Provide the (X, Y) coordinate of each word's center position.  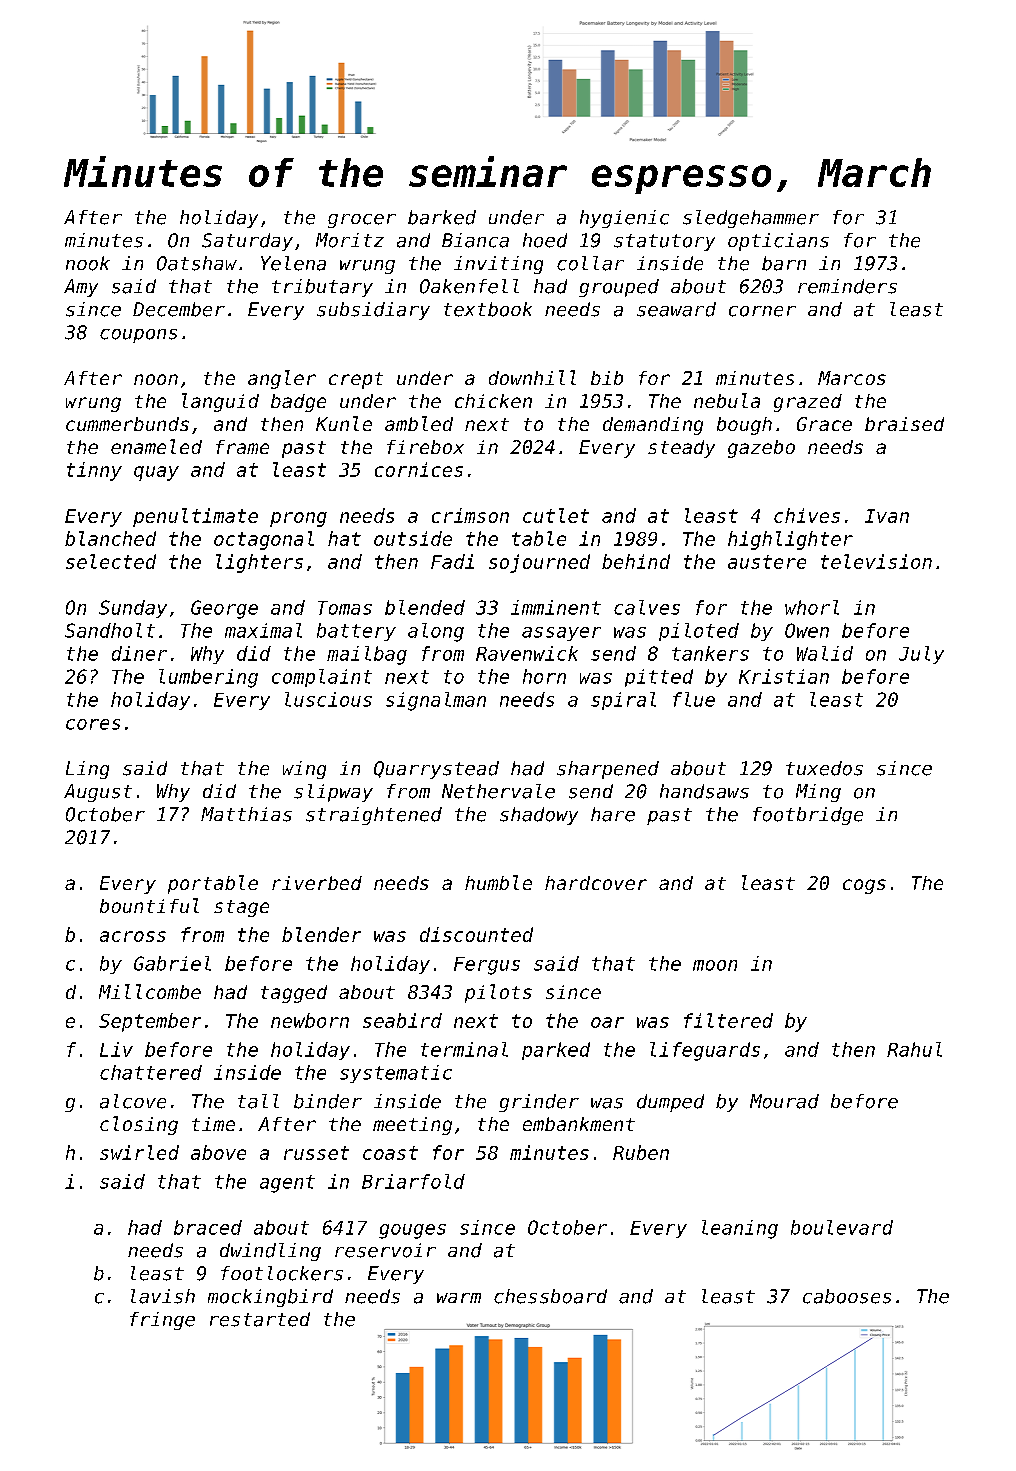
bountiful (149, 905)
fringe (162, 1321)
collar (590, 263)
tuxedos (824, 768)
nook (88, 263)
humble (498, 882)
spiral (623, 701)
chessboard (550, 1296)
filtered (728, 1020)
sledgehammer (751, 219)
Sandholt (110, 630)
